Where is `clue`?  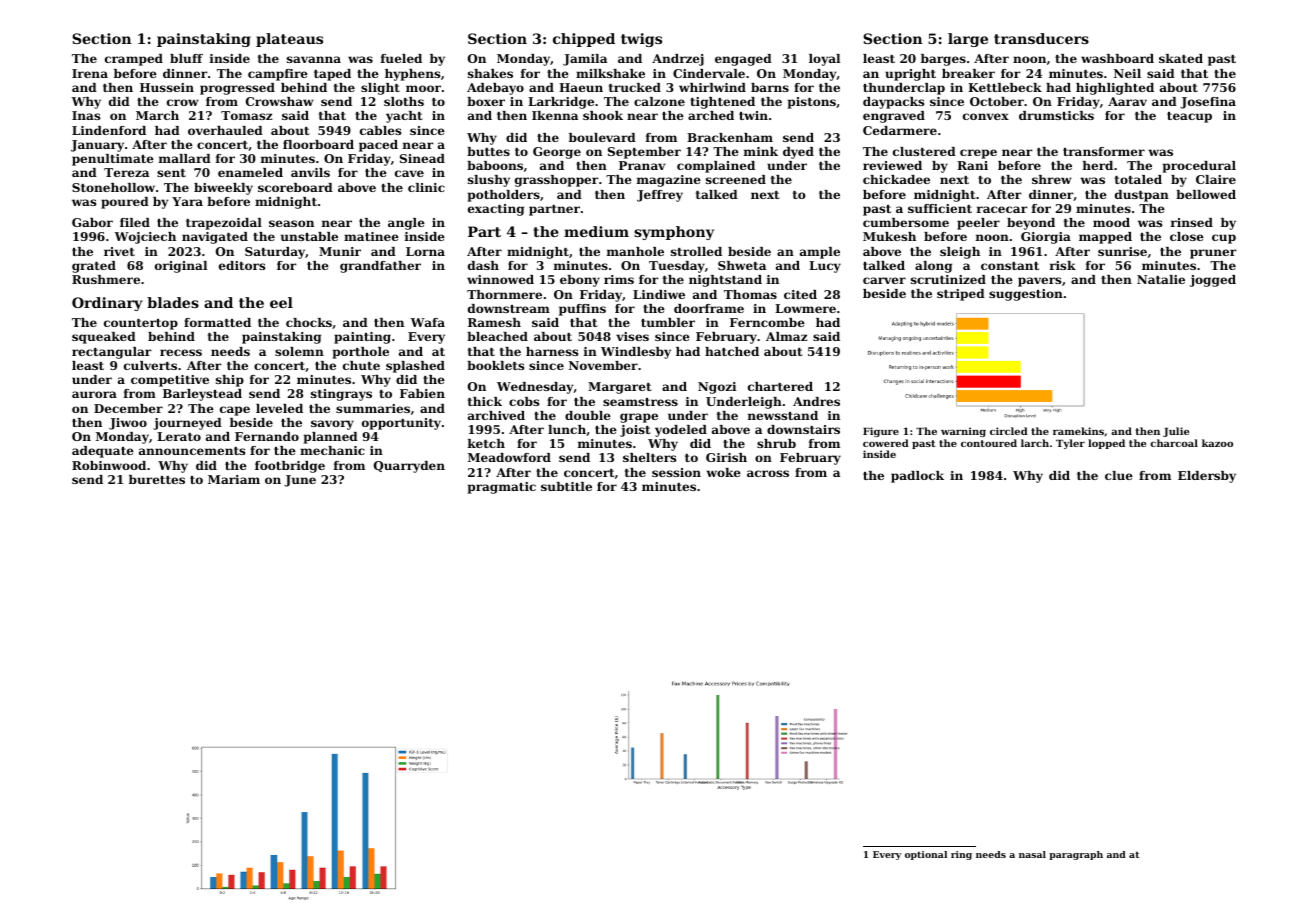 clue is located at coordinates (1119, 475).
